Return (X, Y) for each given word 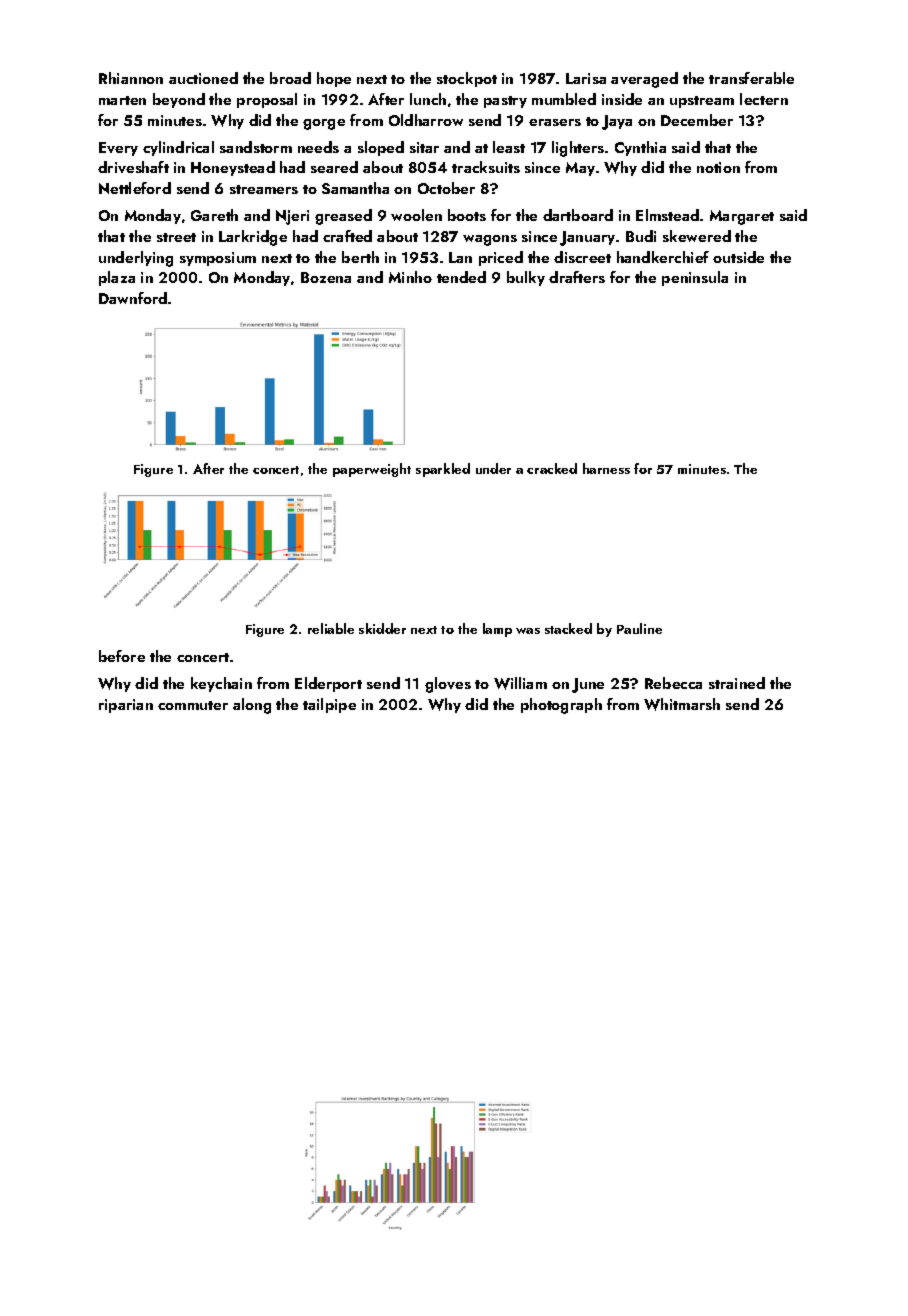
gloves (448, 685)
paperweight (372, 470)
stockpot (467, 79)
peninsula (695, 278)
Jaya (617, 122)
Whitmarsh (682, 704)
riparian (126, 706)
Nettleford (135, 188)
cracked (552, 468)
